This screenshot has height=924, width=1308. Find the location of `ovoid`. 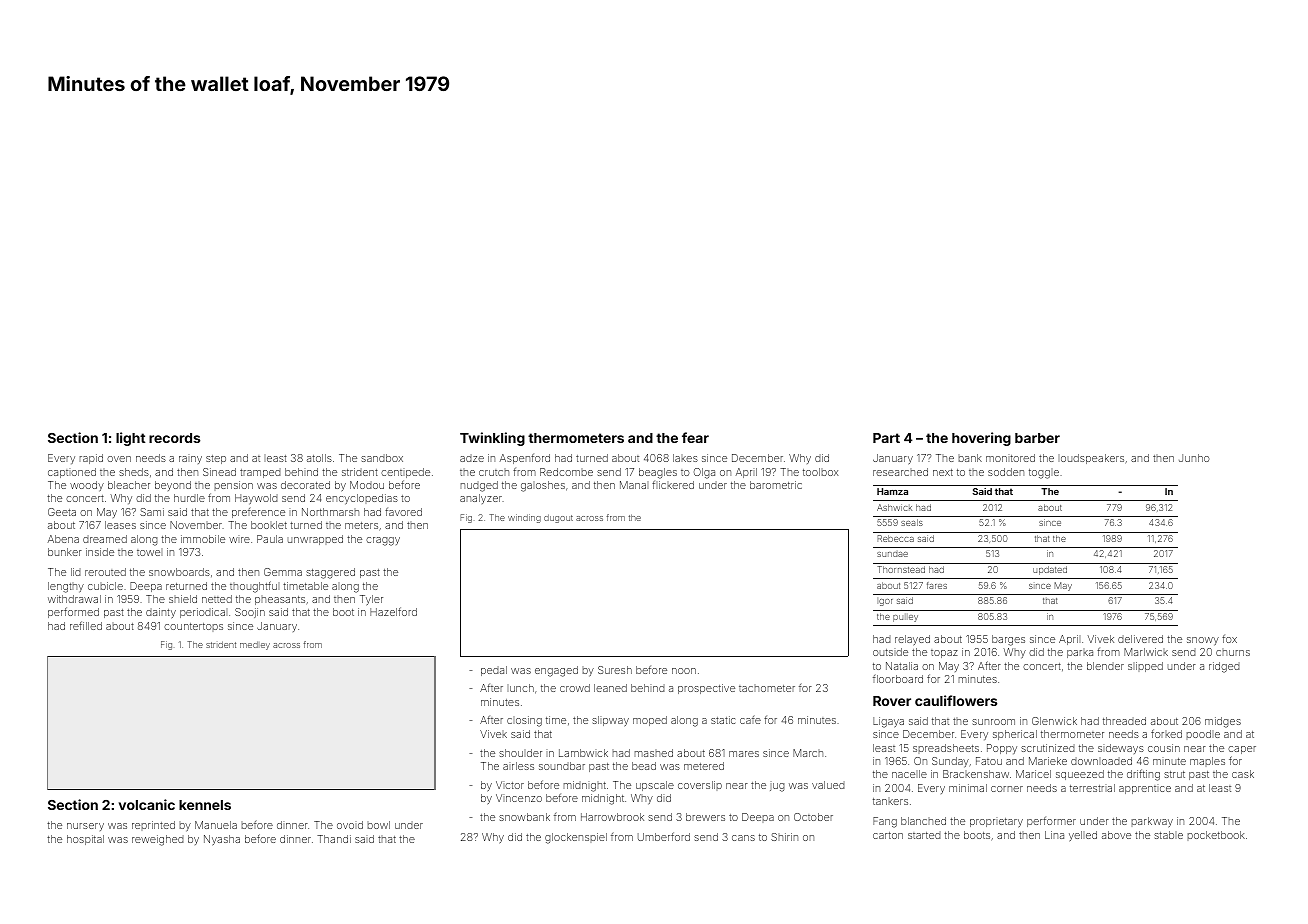

ovoid is located at coordinates (350, 825).
